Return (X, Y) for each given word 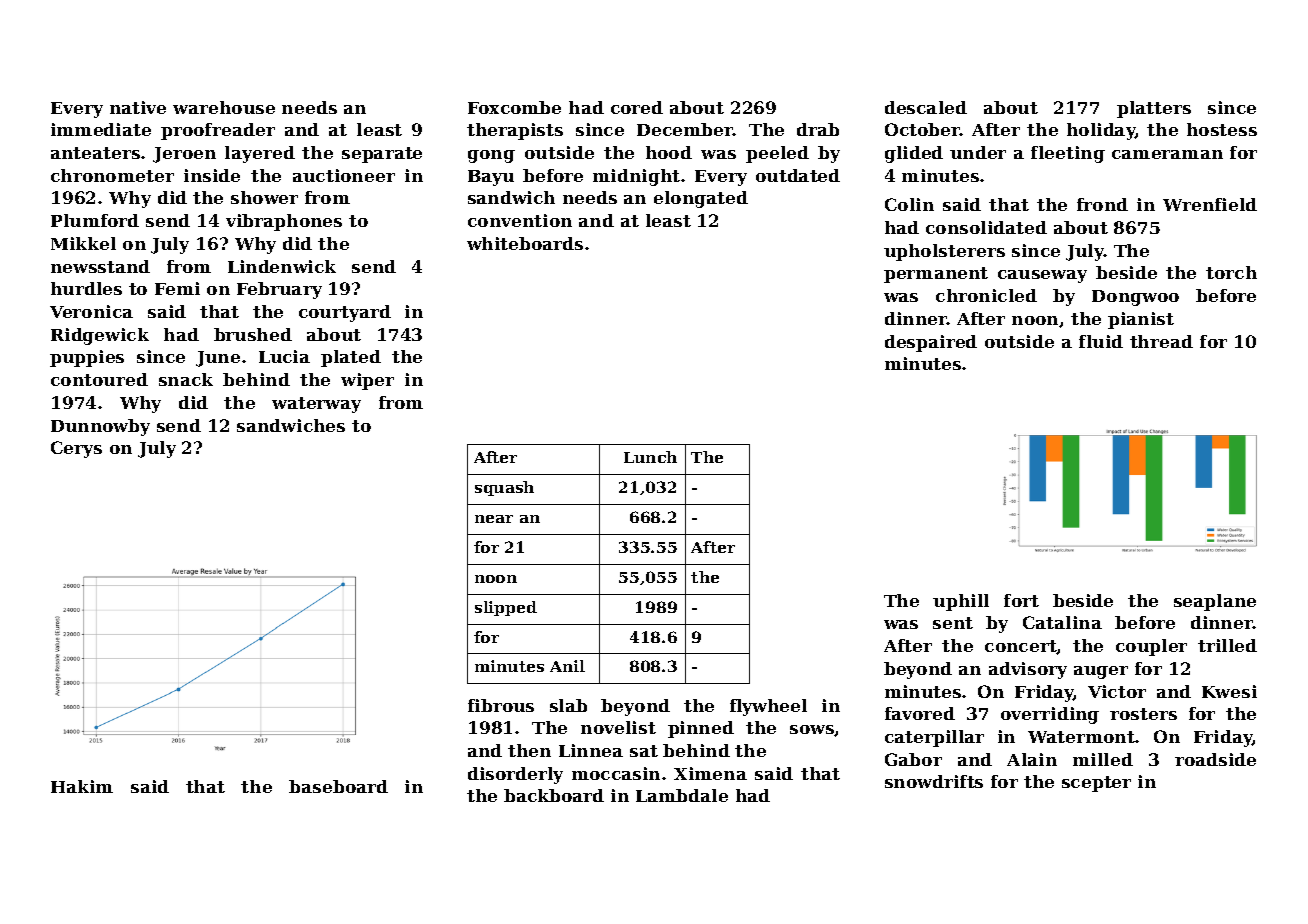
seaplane (1215, 602)
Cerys (76, 449)
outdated (798, 175)
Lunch (650, 457)
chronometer (112, 175)
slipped (506, 608)
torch (1231, 272)
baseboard (338, 786)
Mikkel (83, 243)
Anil (567, 666)
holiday (1101, 131)
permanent (936, 275)
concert (1021, 647)
